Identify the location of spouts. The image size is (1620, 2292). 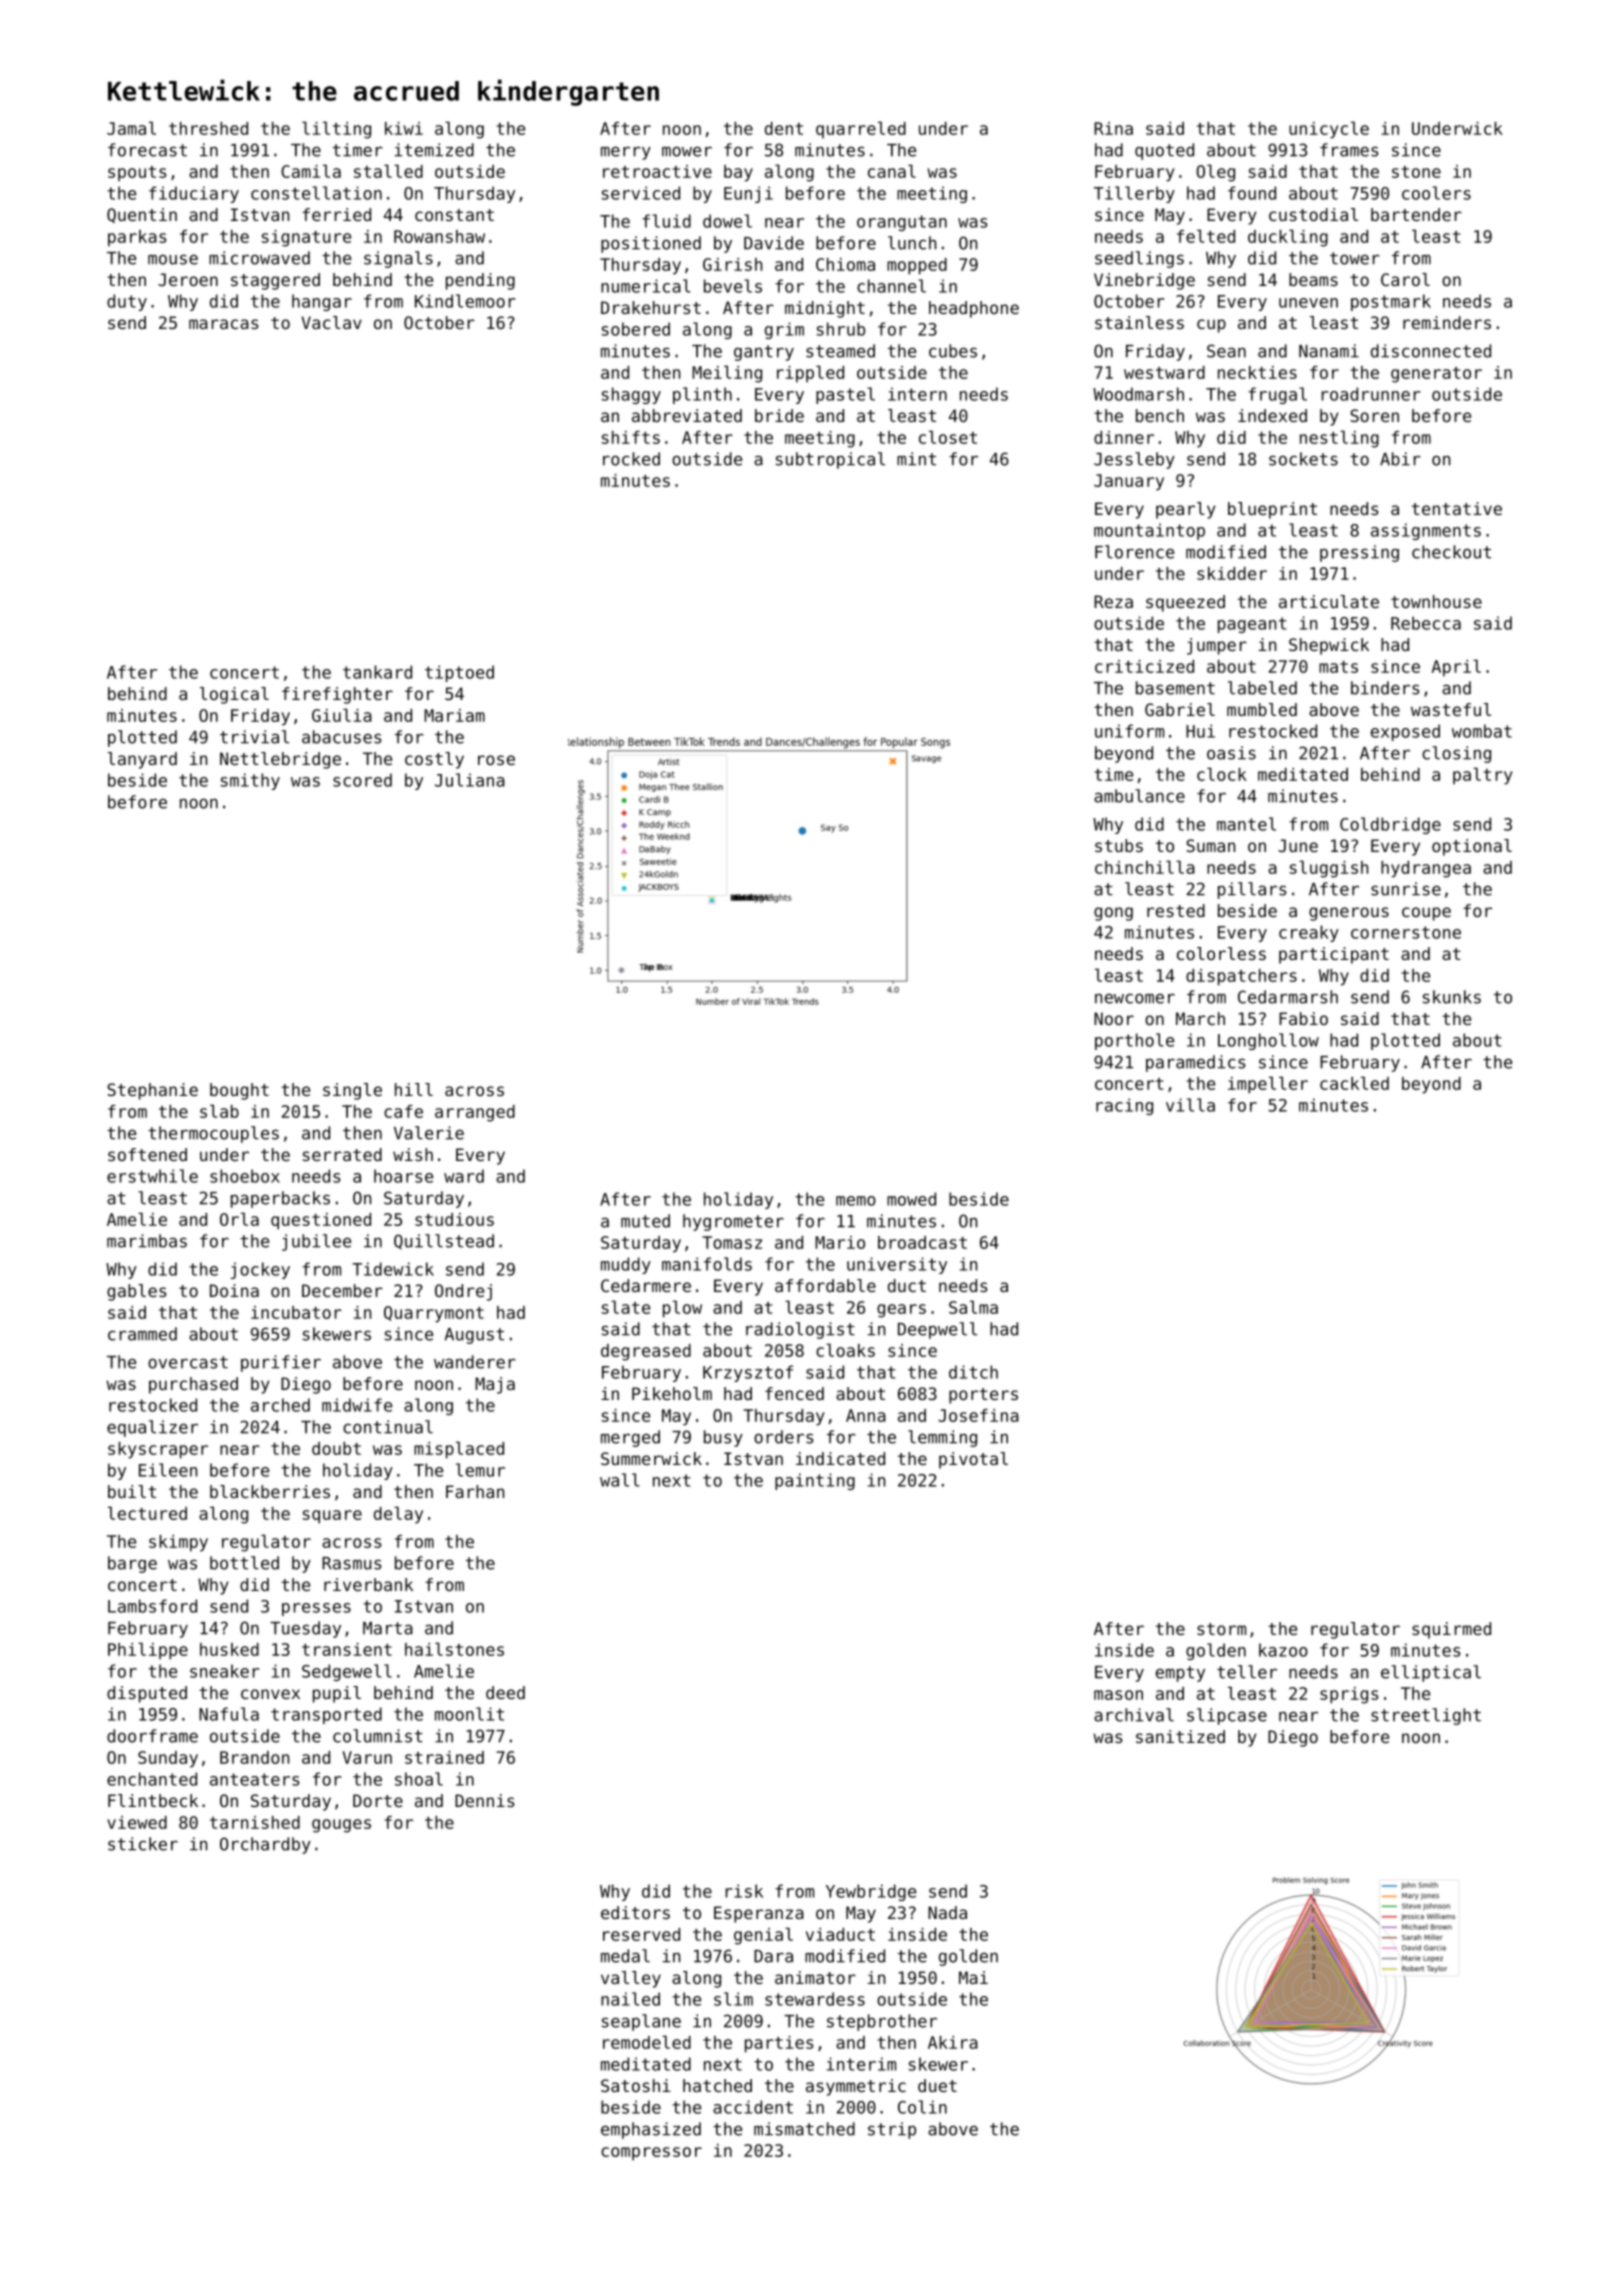
(137, 174).
